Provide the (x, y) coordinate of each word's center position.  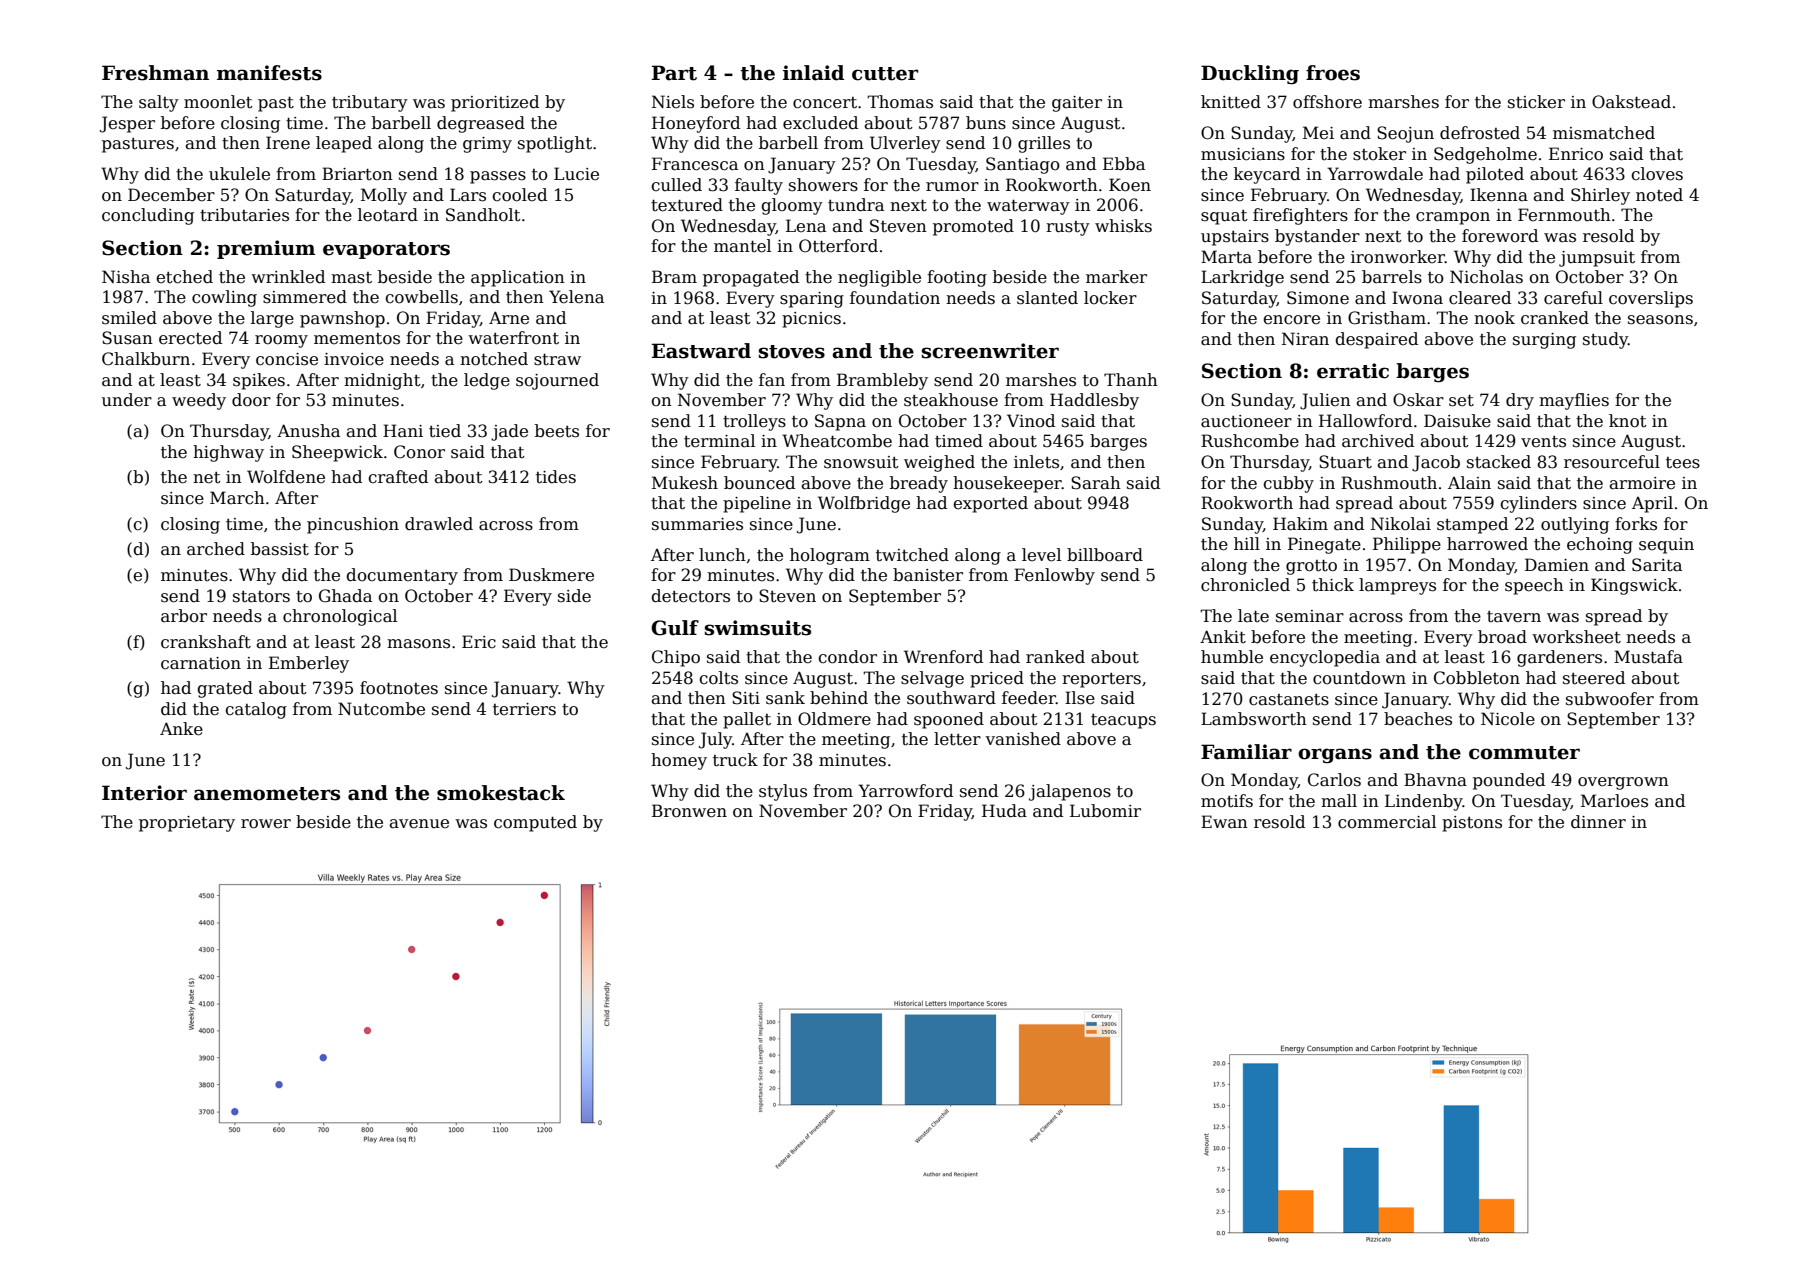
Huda (1004, 810)
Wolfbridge (864, 504)
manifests (269, 73)
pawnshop (342, 319)
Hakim (1300, 524)
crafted (398, 477)
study (1605, 340)
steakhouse (951, 400)
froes (1333, 73)
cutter (885, 74)
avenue (419, 824)
